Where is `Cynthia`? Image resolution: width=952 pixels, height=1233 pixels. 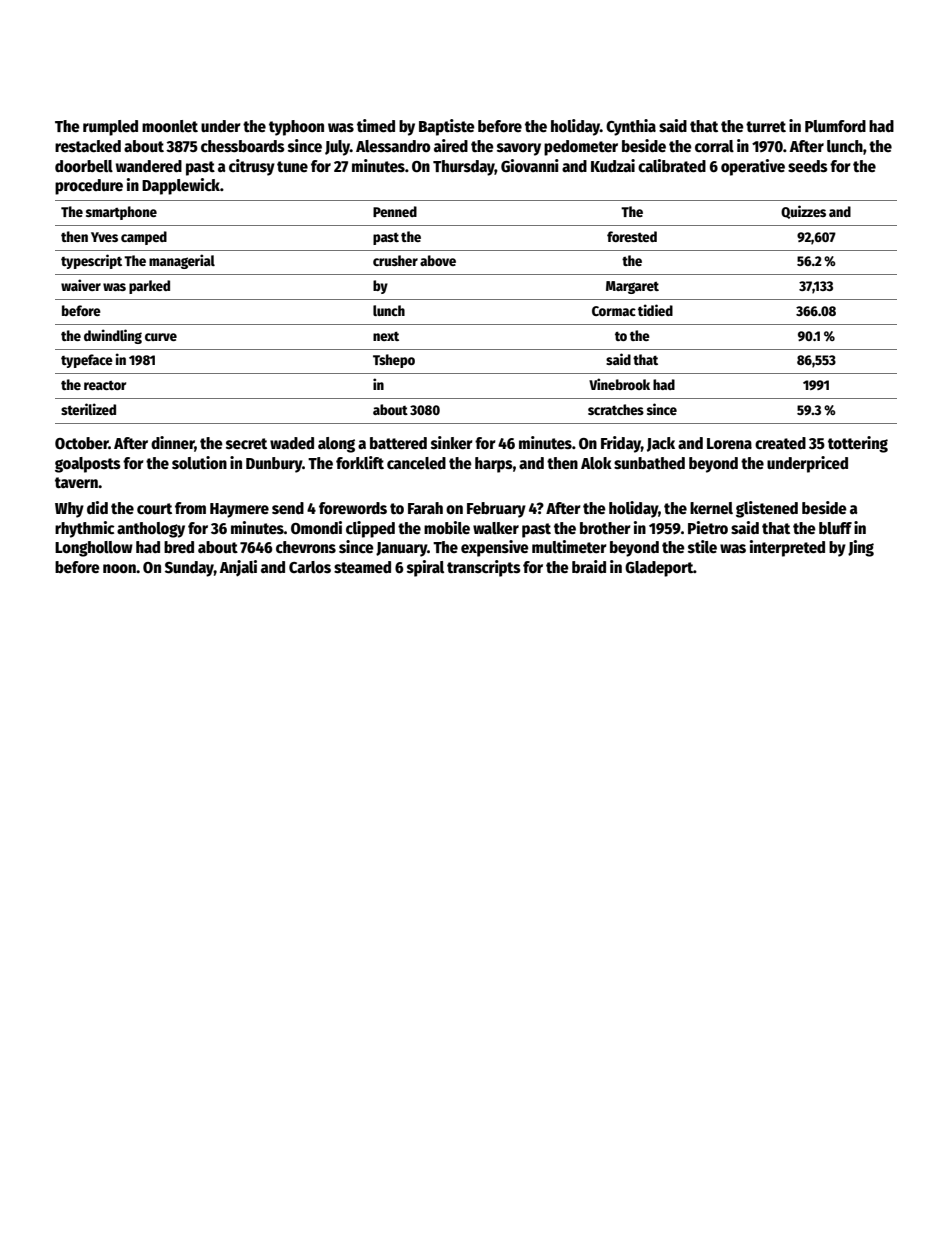 Cynthia is located at coordinates (631, 127).
